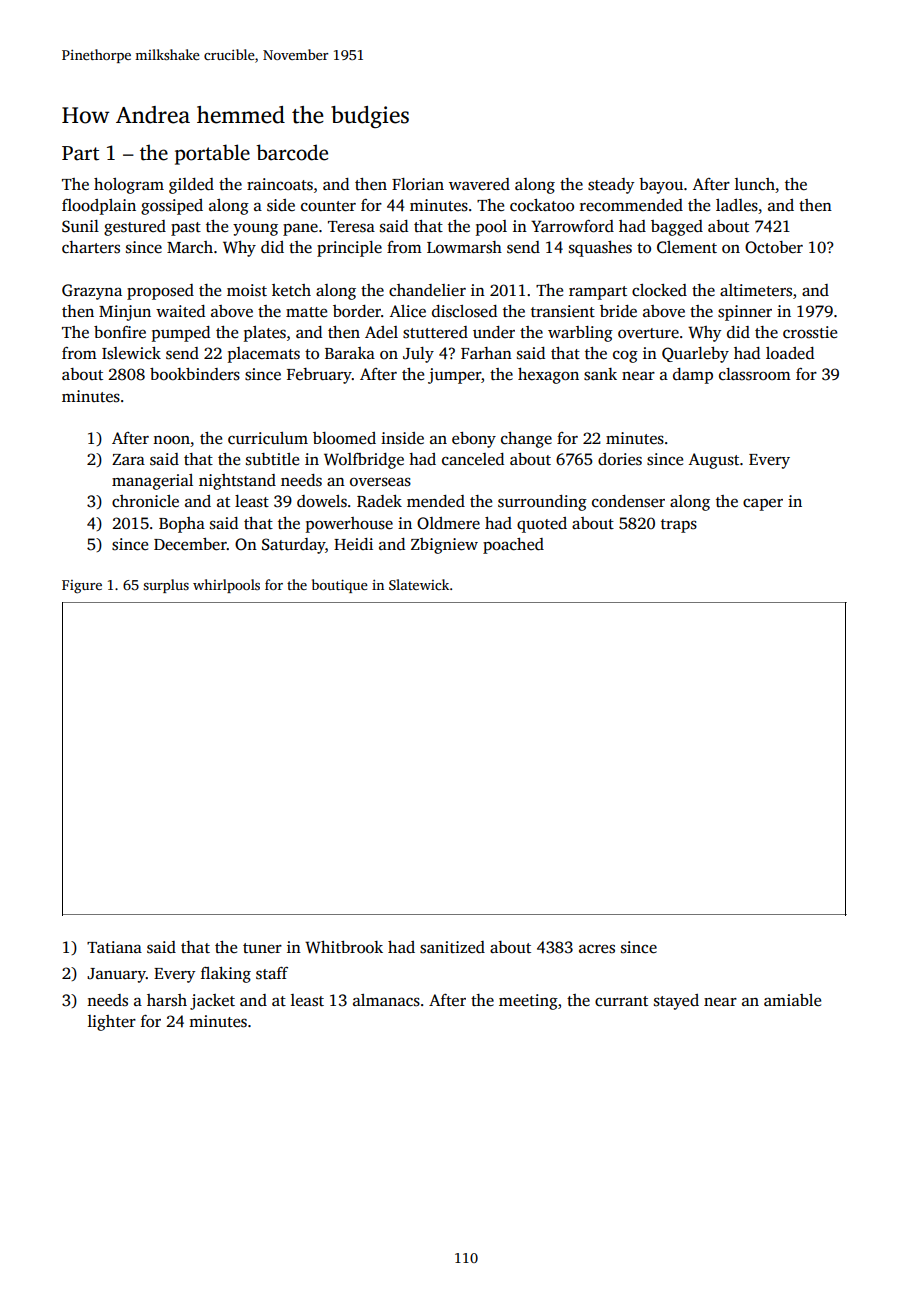  What do you see at coordinates (513, 546) in the image?
I see `poached` at bounding box center [513, 546].
